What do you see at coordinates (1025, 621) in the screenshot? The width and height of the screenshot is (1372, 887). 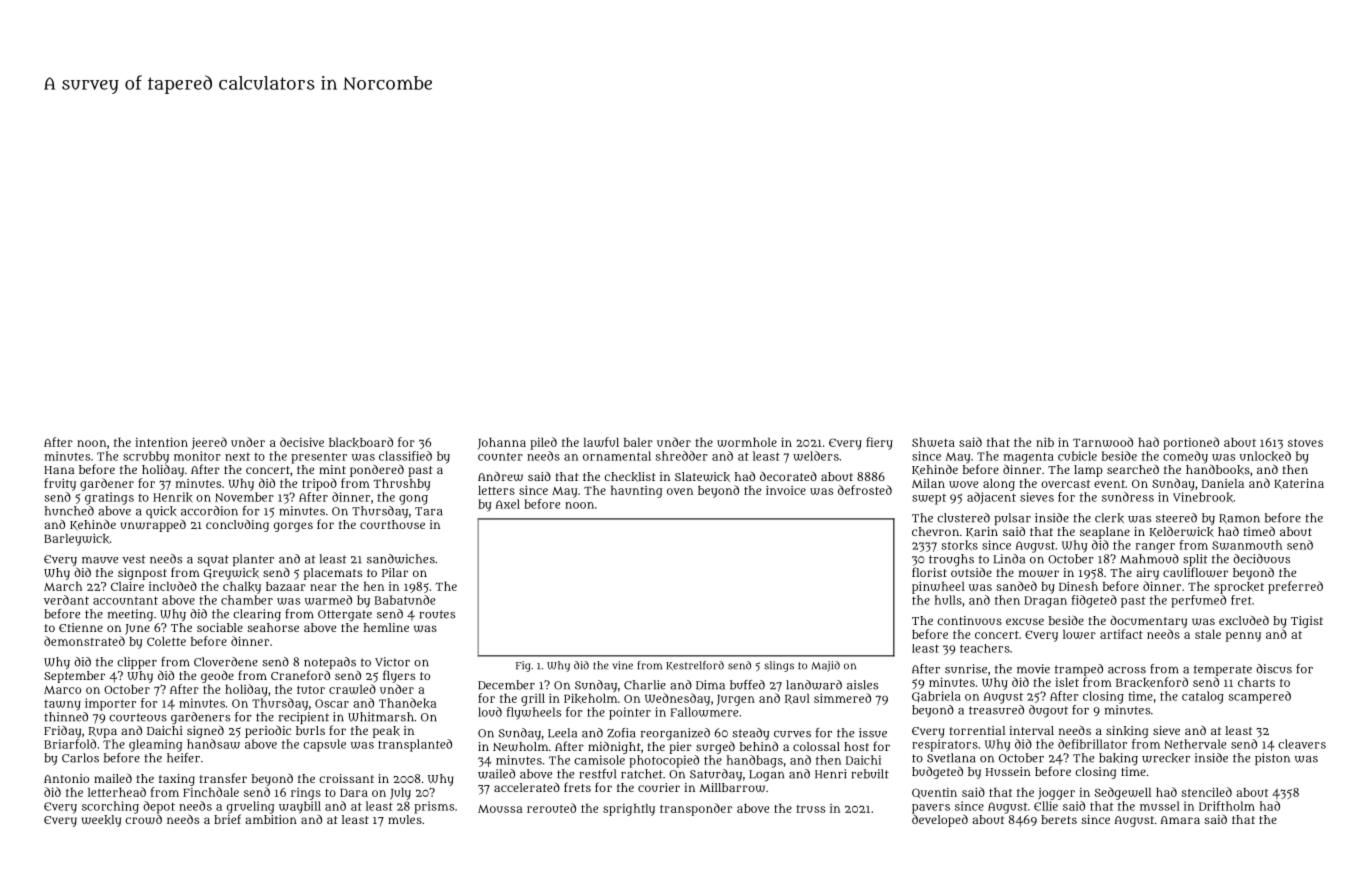 I see `excuse` at bounding box center [1025, 621].
